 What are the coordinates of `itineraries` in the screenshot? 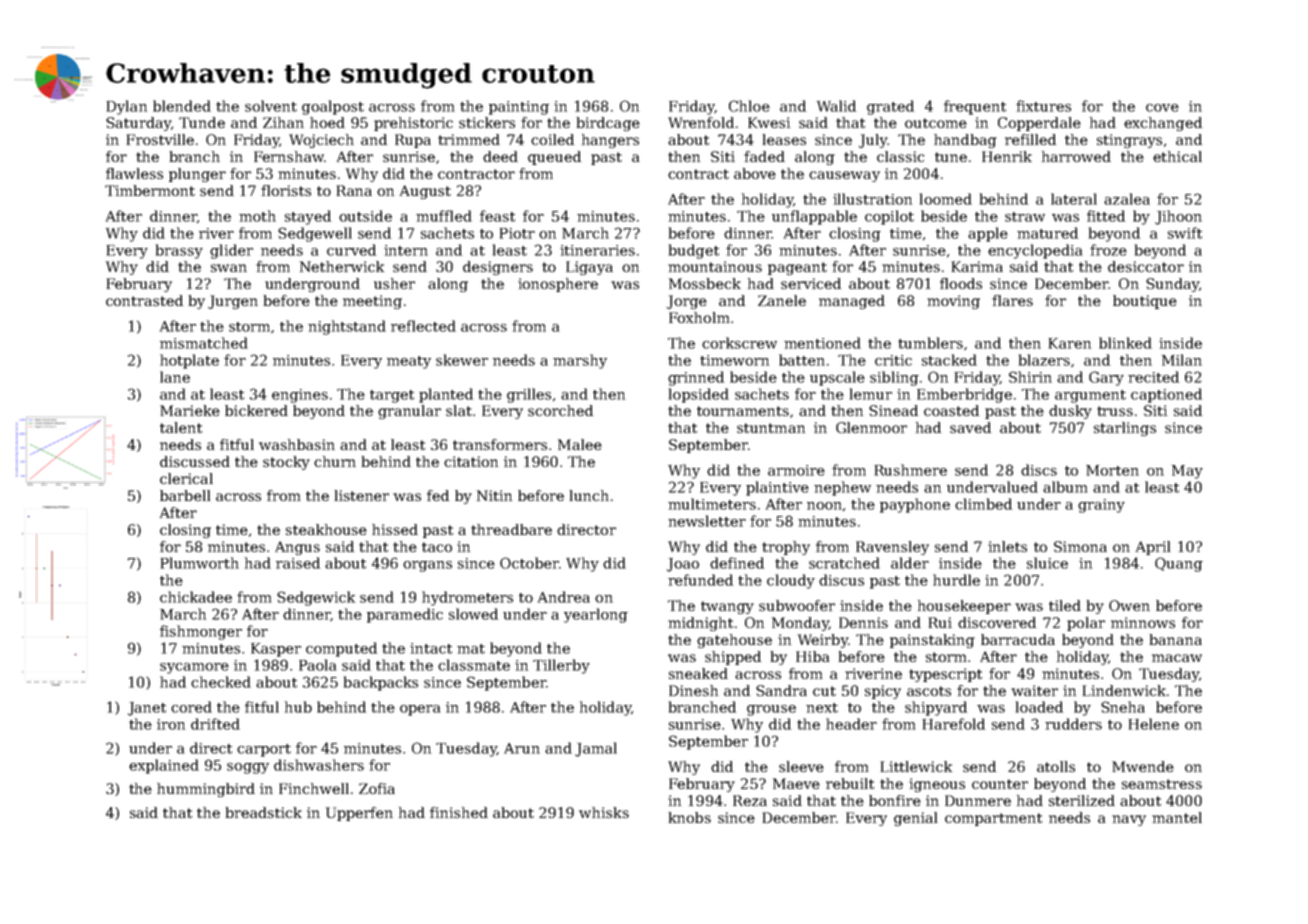 It's located at (597, 250).
